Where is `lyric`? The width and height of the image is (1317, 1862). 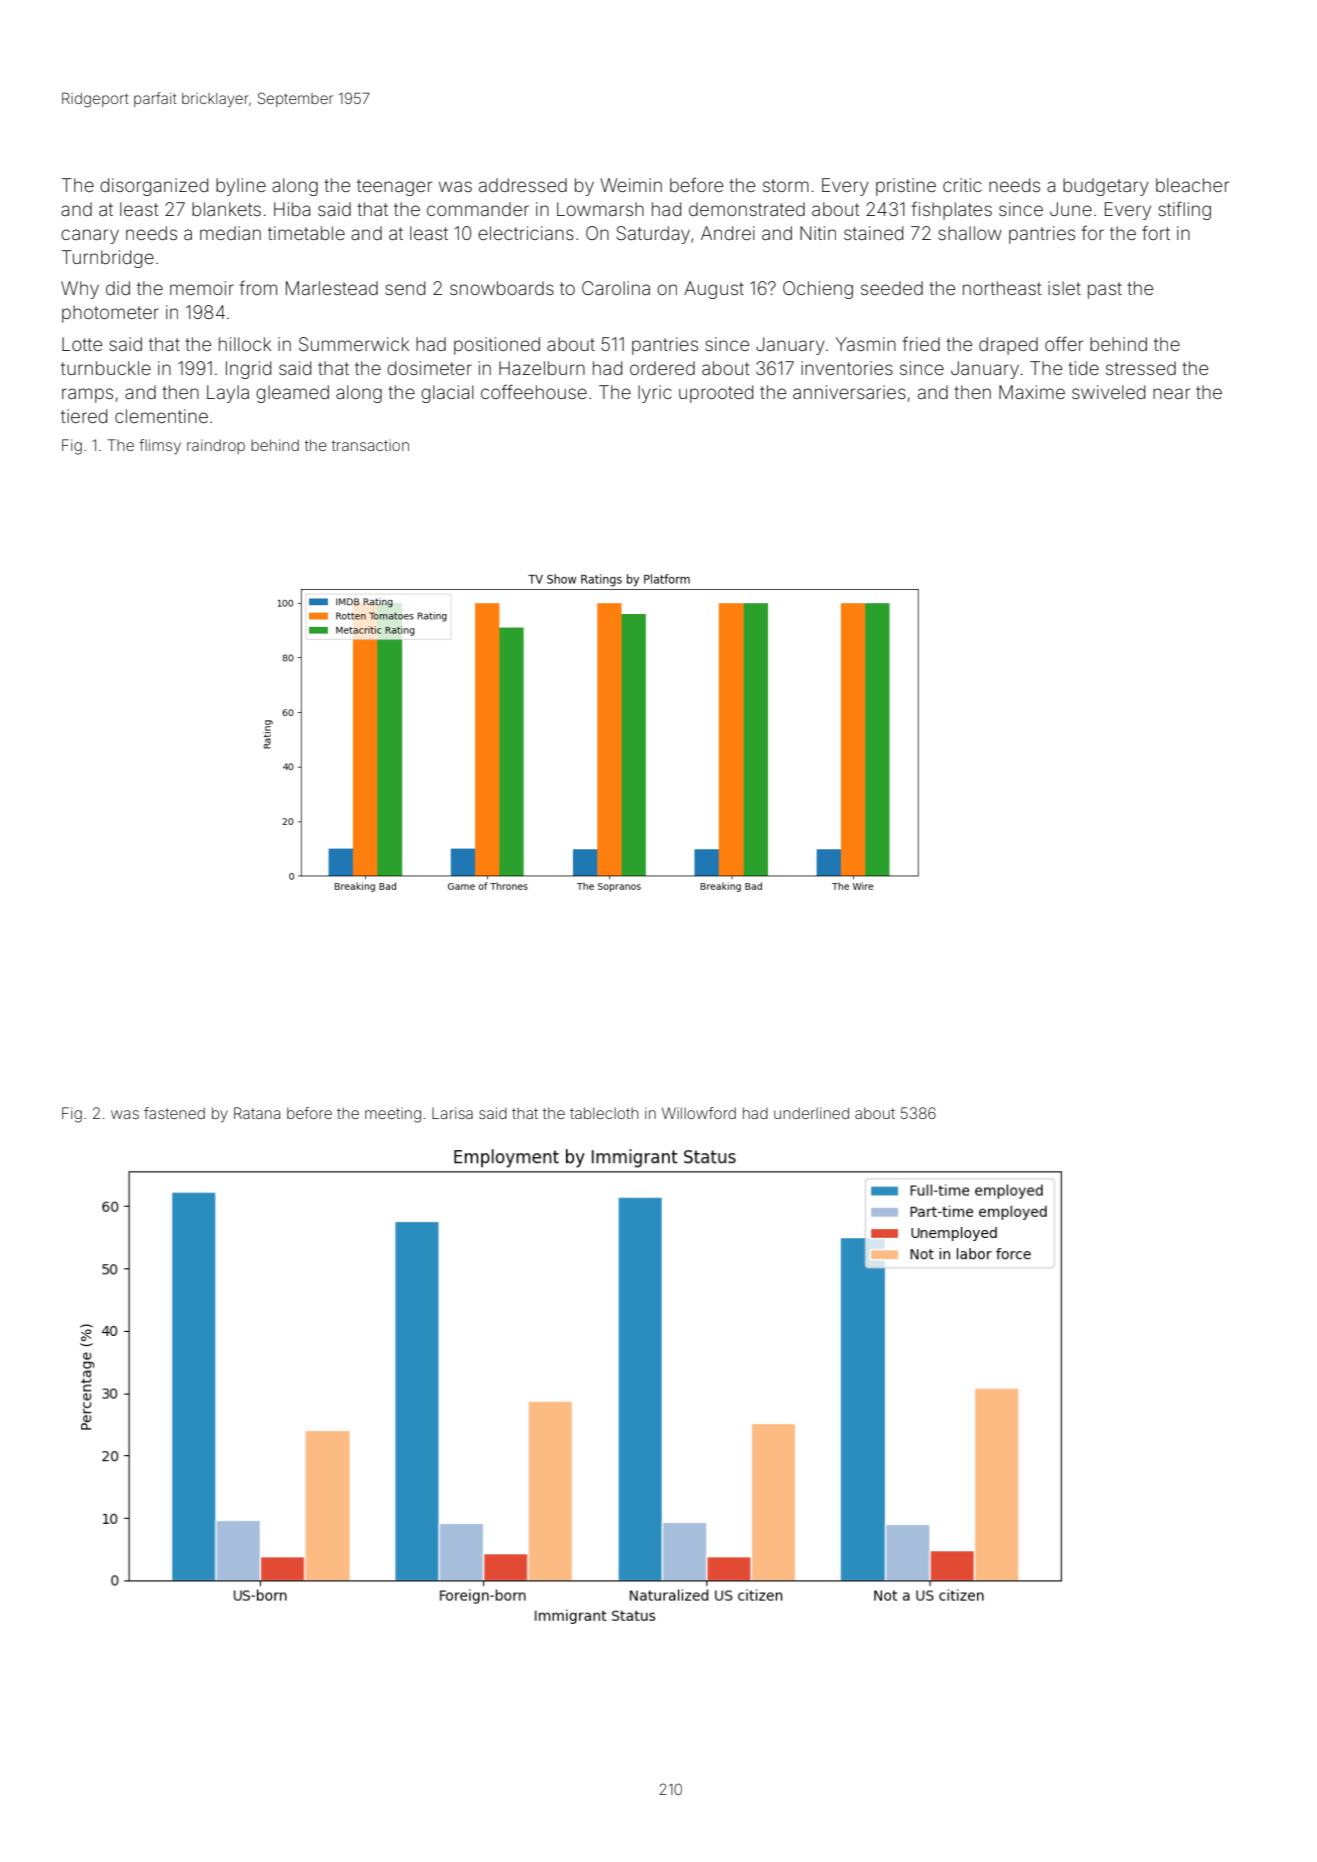 lyric is located at coordinates (655, 394).
